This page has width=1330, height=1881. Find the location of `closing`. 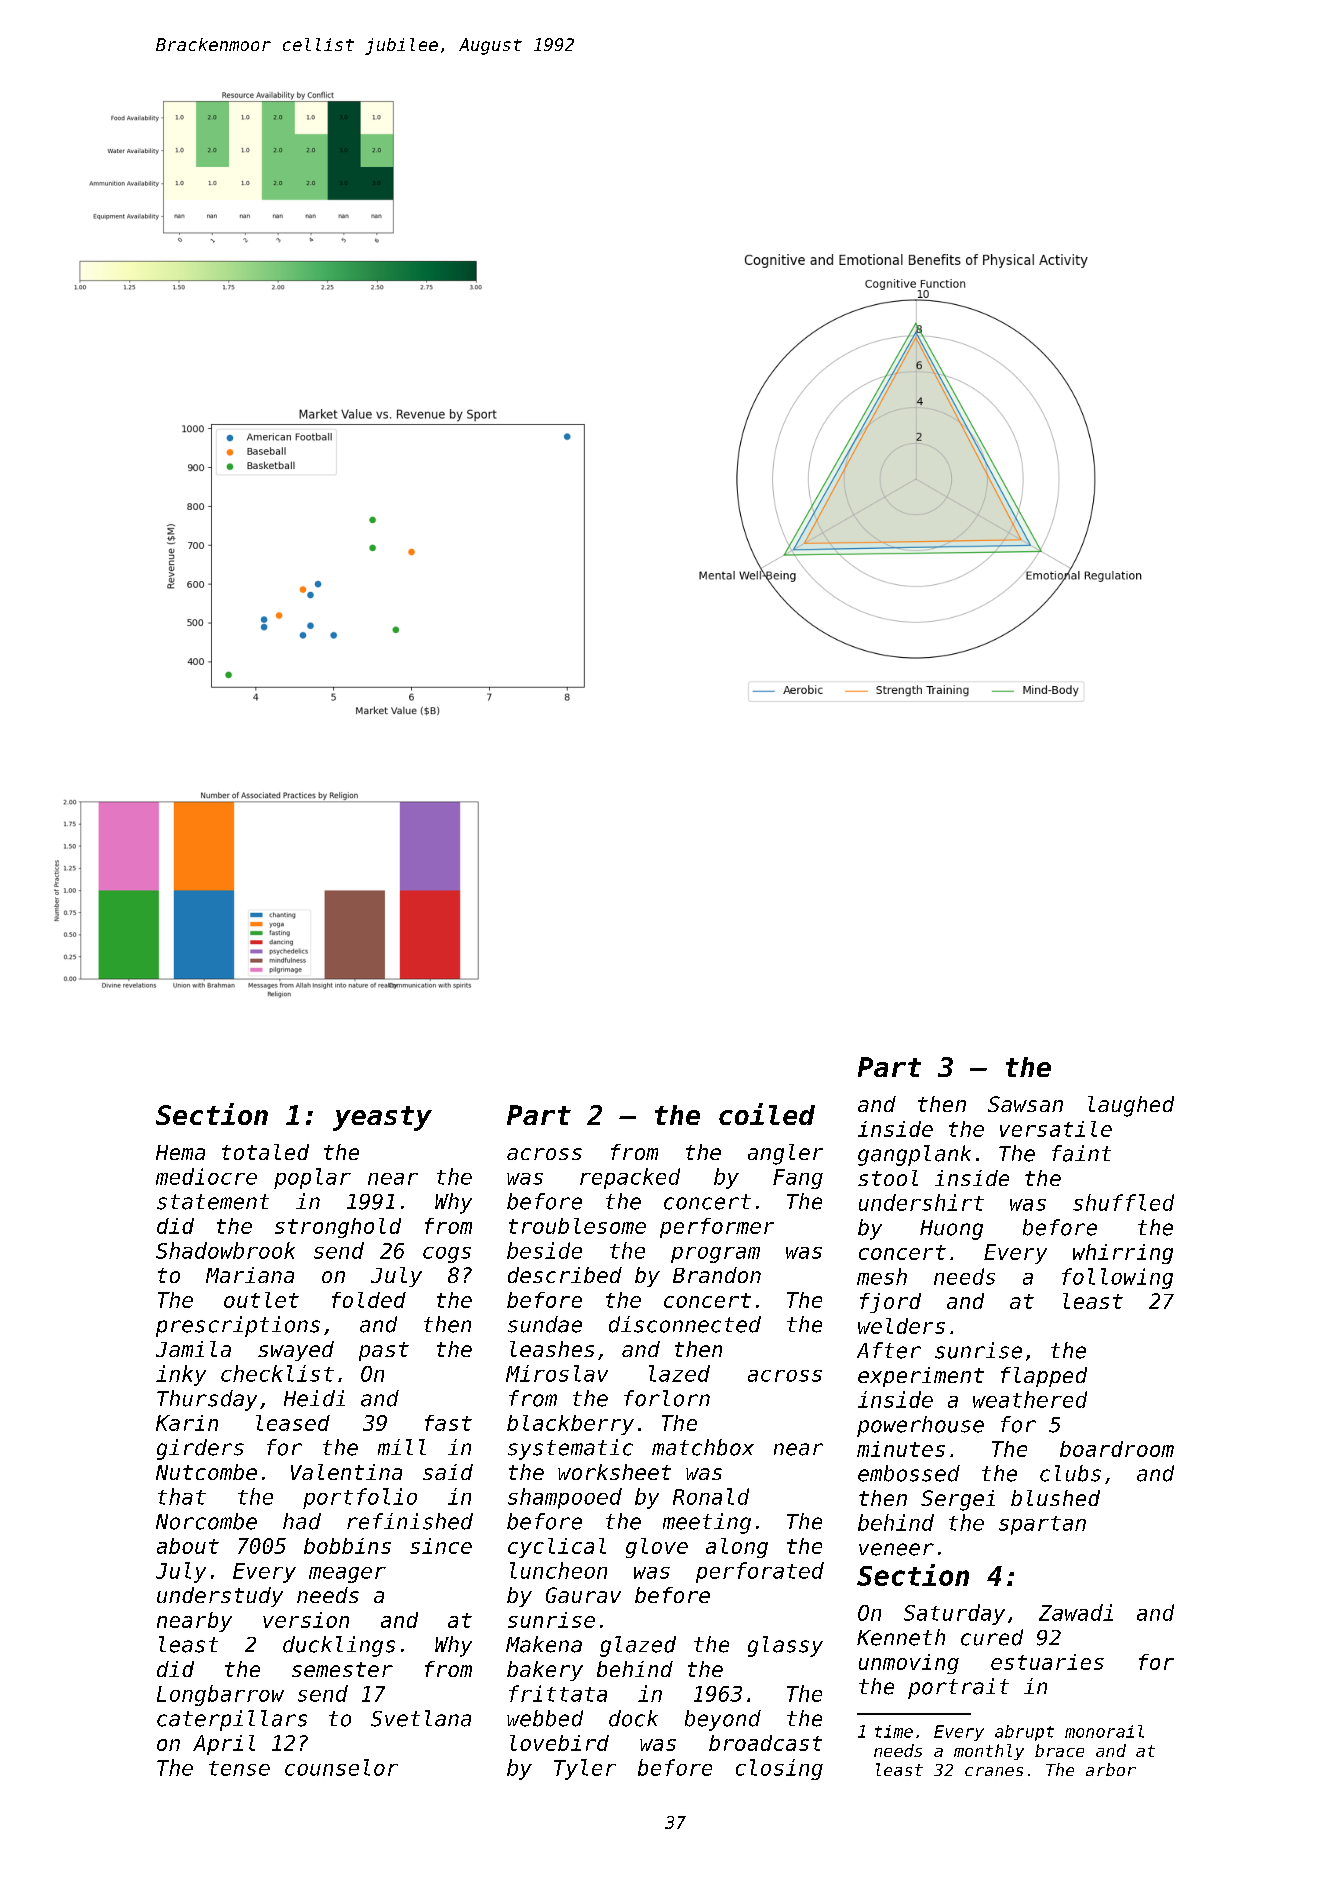

closing is located at coordinates (779, 1769).
